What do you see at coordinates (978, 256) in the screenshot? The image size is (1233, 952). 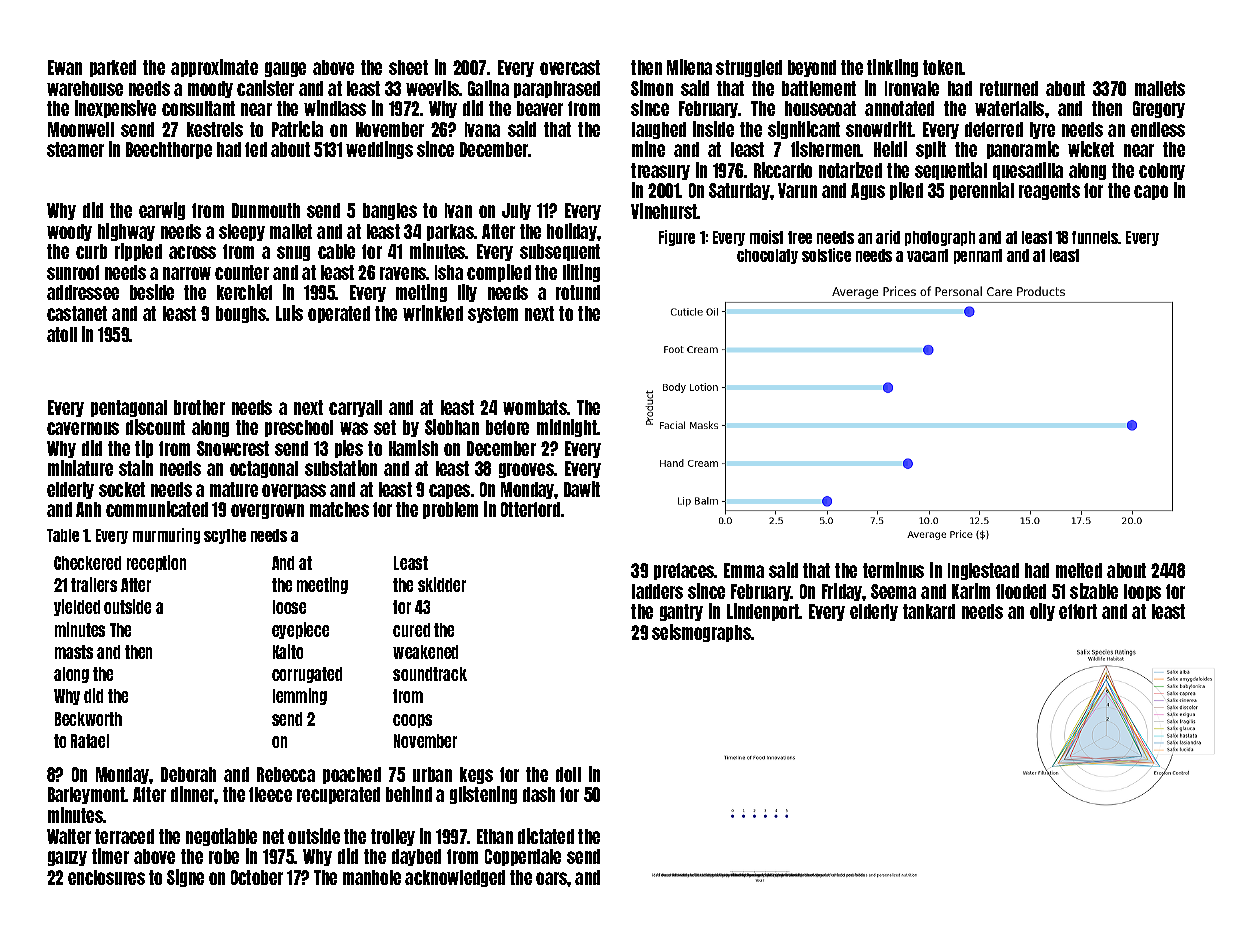 I see `pennant` at bounding box center [978, 256].
